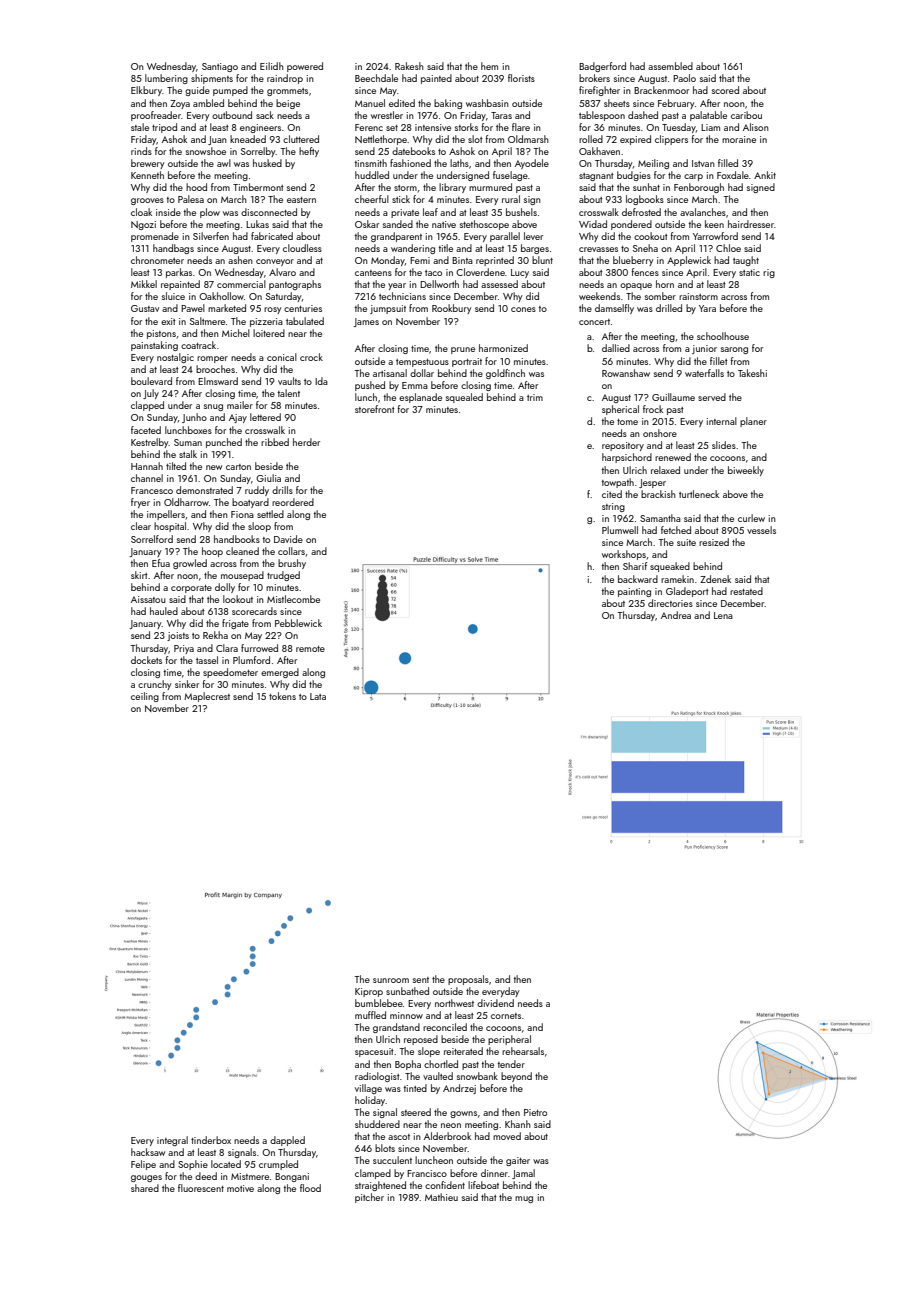 The image size is (908, 1316). Describe the element at coordinates (634, 592) in the image. I see `painting` at that location.
